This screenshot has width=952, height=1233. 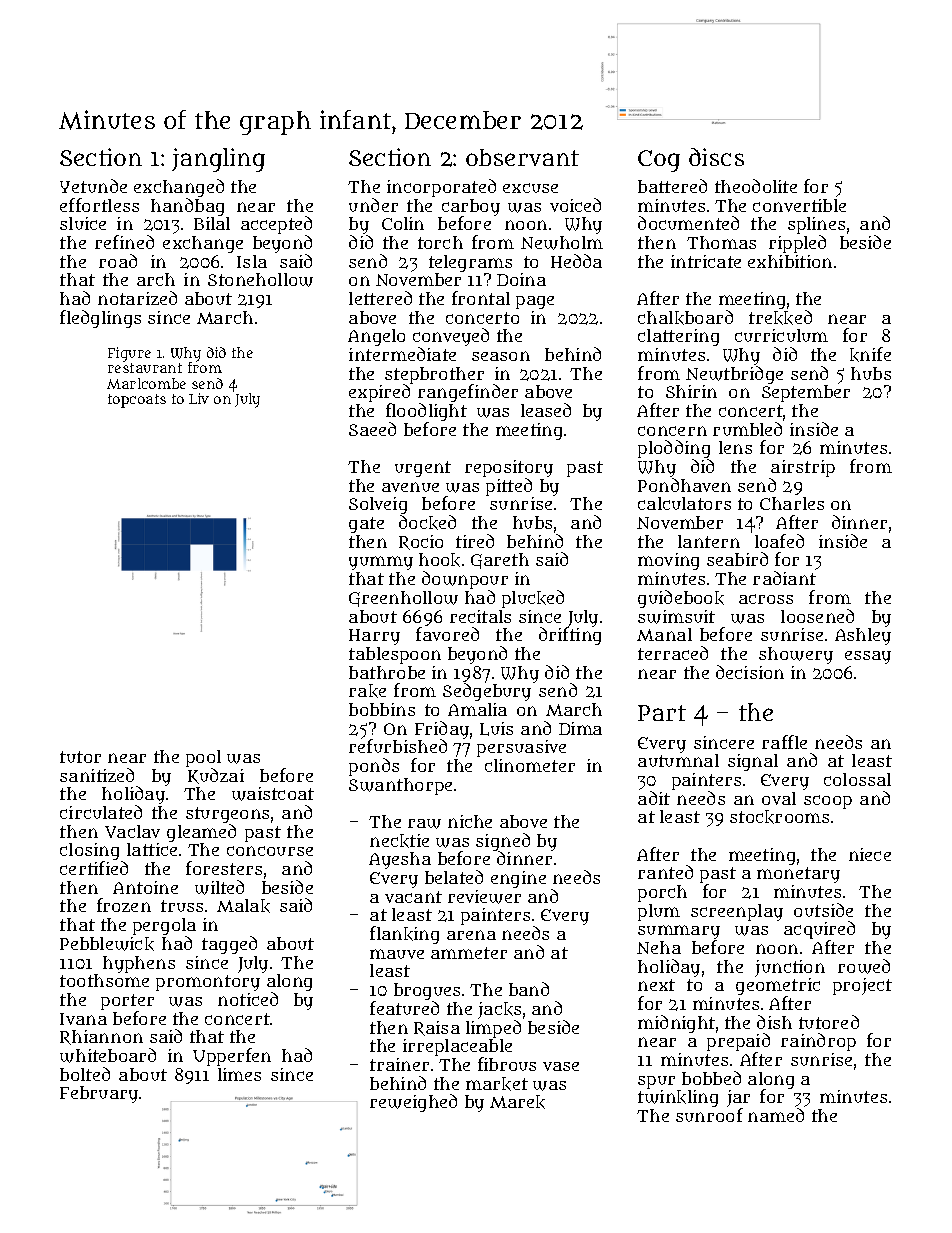 I want to click on decision, so click(x=750, y=672).
